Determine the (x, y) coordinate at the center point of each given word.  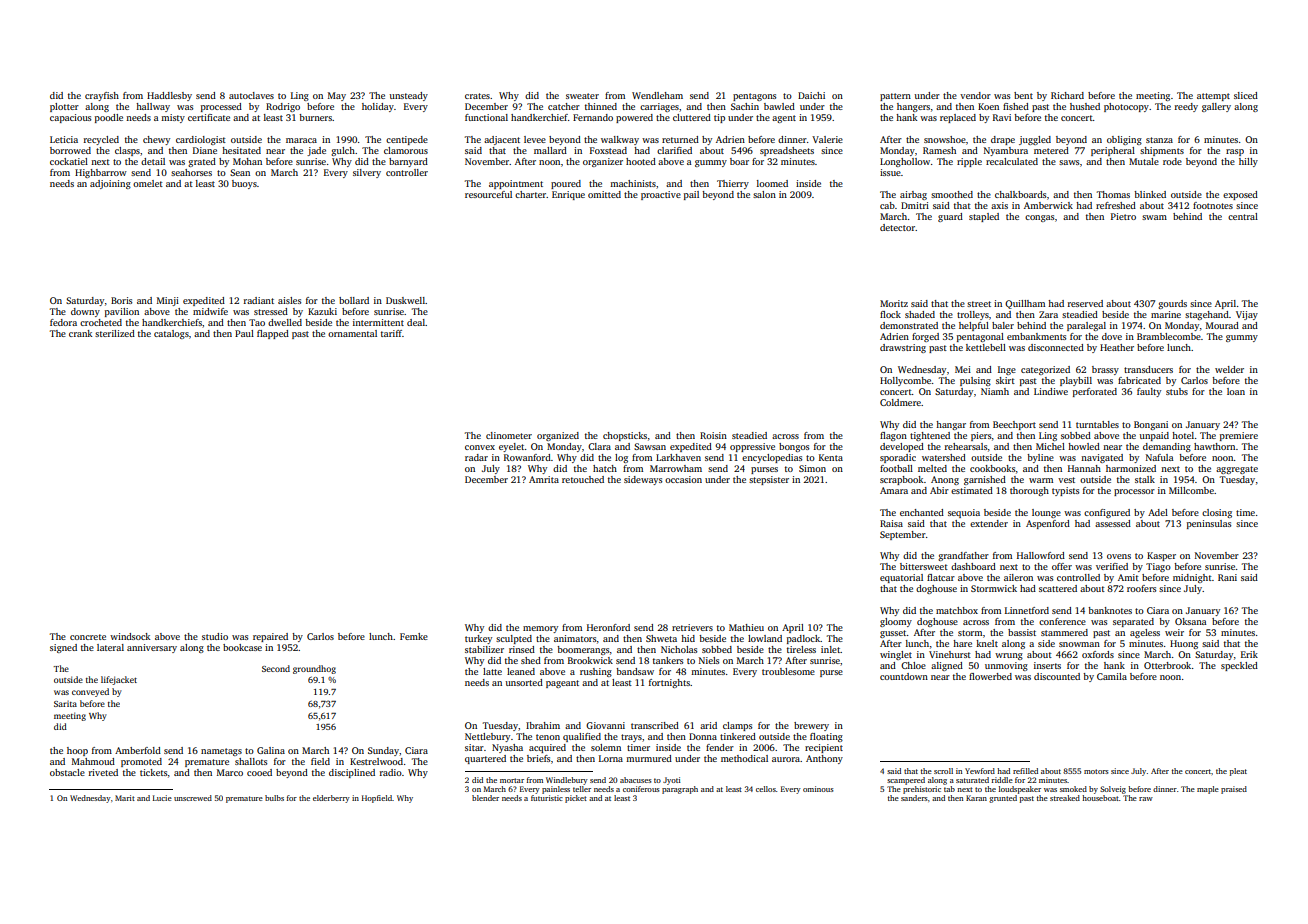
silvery (367, 173)
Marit (125, 798)
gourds (1172, 304)
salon (764, 194)
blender (485, 798)
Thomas (1113, 194)
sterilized (115, 333)
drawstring (903, 348)
